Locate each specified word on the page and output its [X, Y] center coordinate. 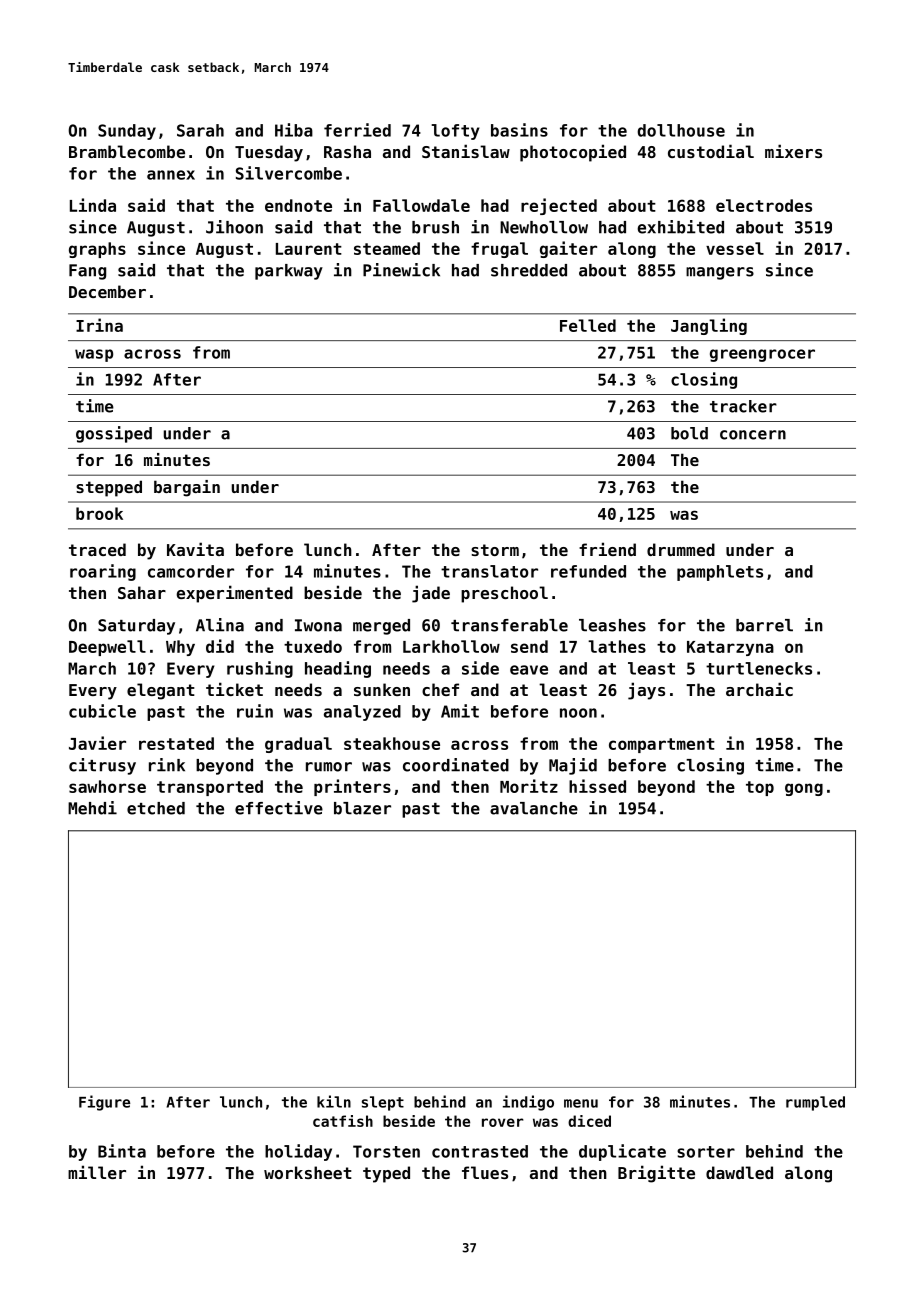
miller [97, 1172]
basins [519, 130]
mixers [793, 151]
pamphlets [720, 573]
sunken [382, 689]
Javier [97, 743]
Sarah [200, 130]
